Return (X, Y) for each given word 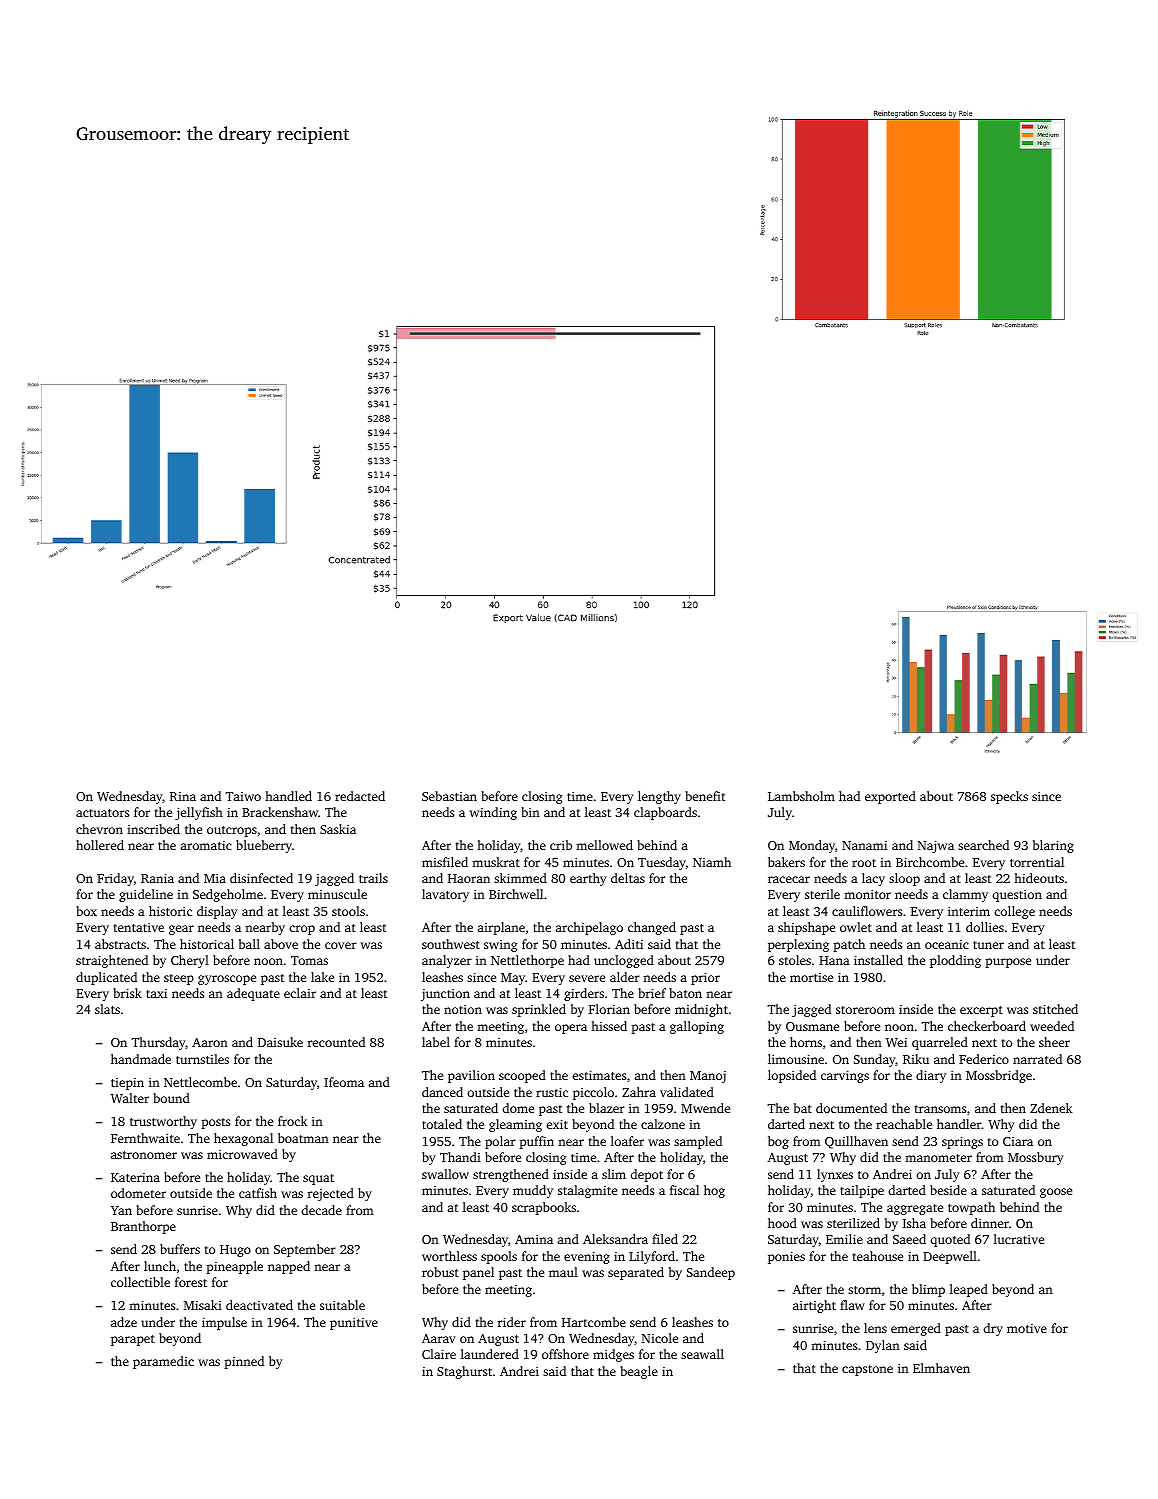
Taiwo (243, 796)
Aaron (210, 1042)
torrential (1037, 862)
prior (705, 978)
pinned (244, 1362)
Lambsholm (801, 796)
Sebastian (449, 796)
